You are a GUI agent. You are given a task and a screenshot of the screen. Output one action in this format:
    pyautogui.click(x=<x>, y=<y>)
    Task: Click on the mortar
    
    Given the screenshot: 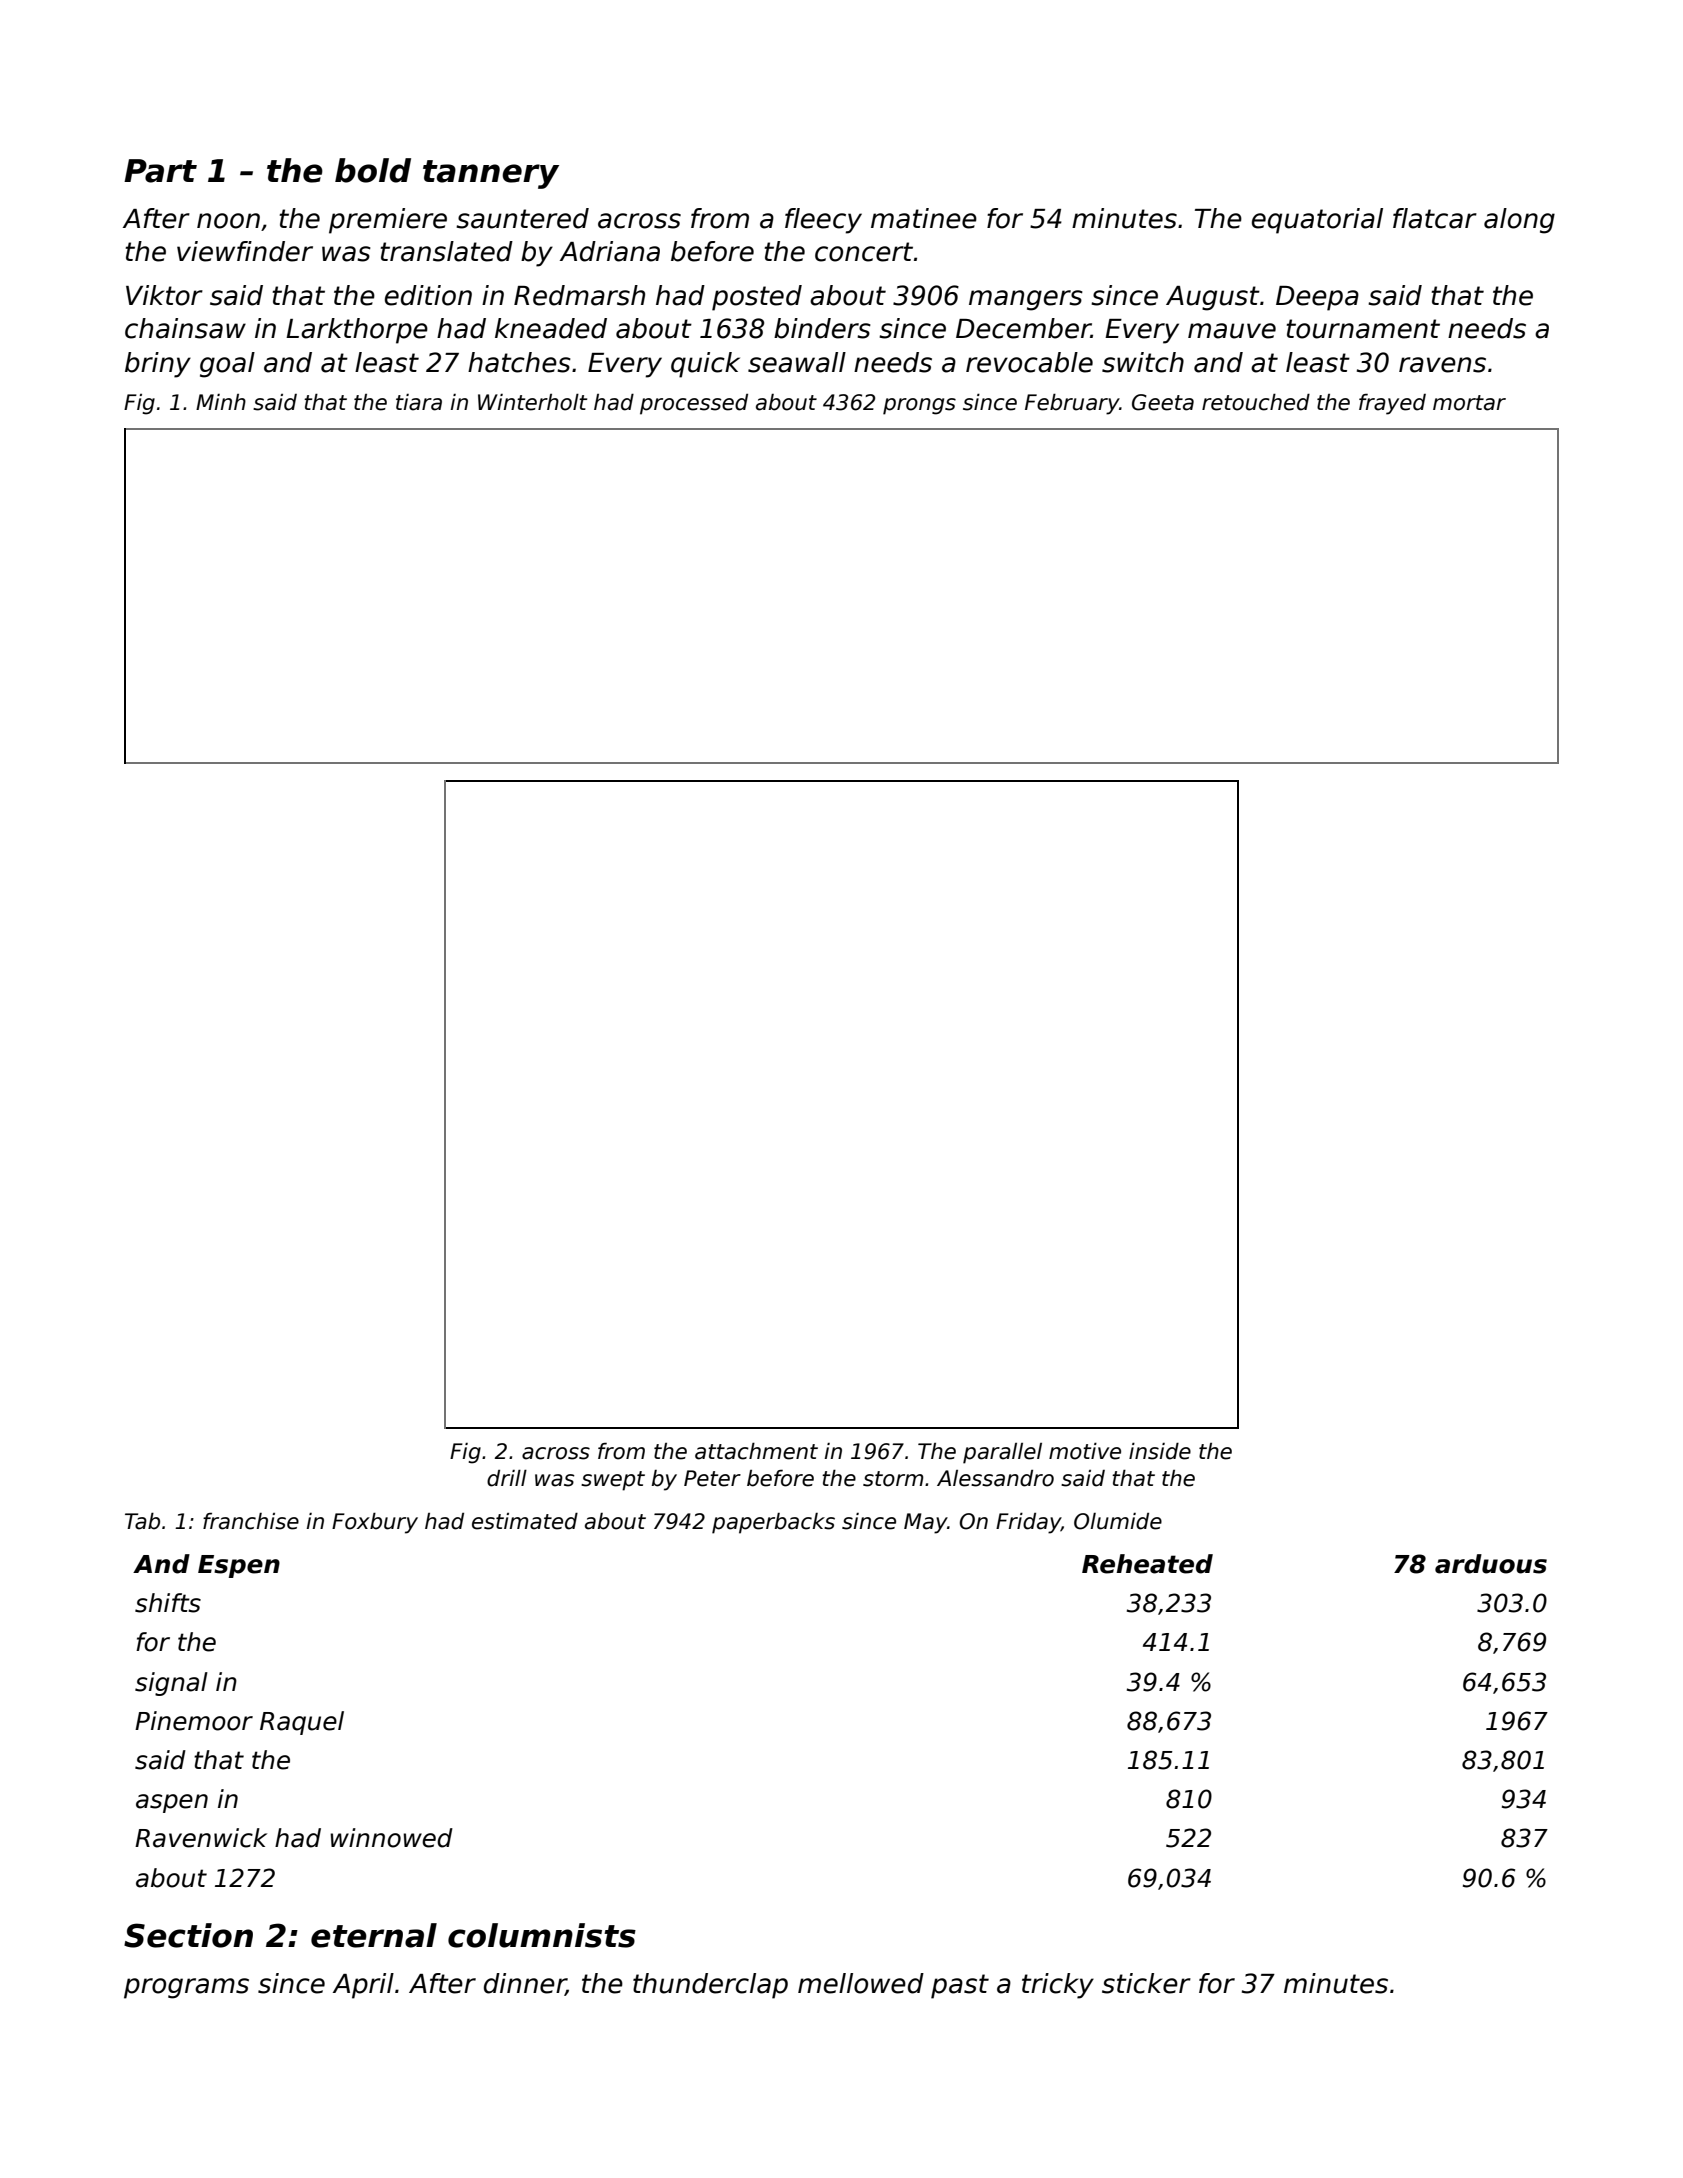 What is the action you would take?
    pyautogui.click(x=1469, y=403)
